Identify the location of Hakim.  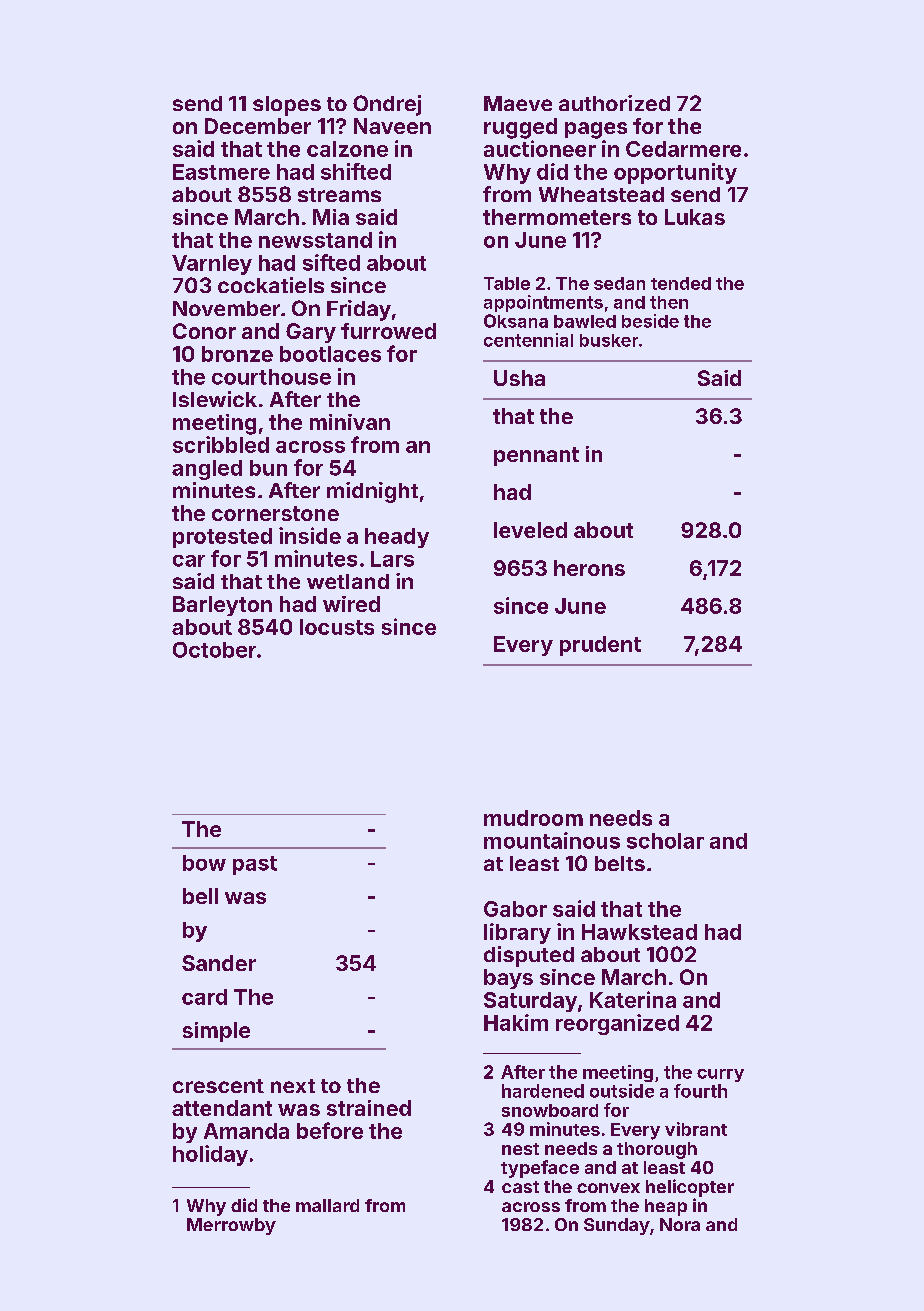
(516, 1022).
